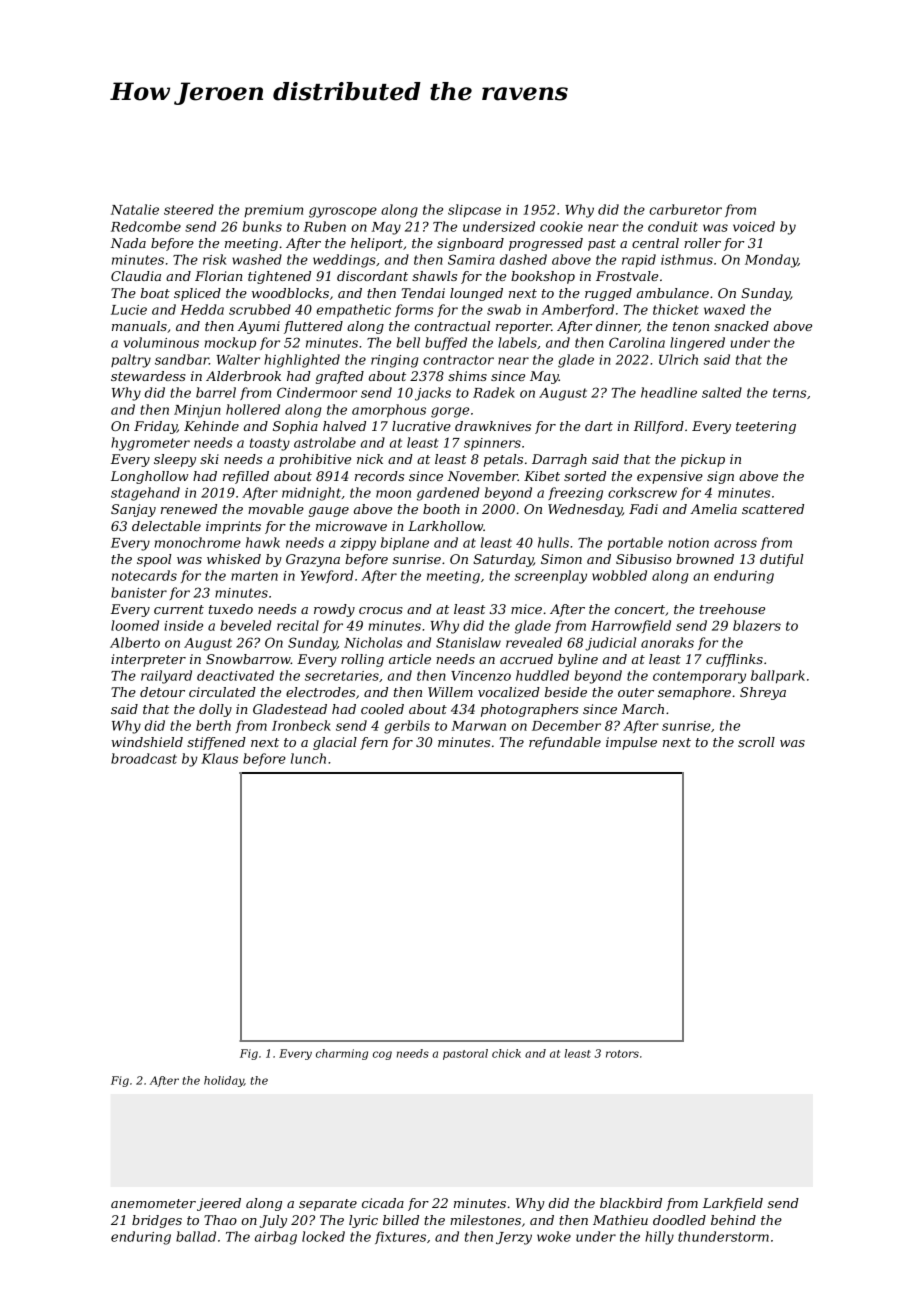  Describe the element at coordinates (659, 427) in the image. I see `Rillford` at that location.
